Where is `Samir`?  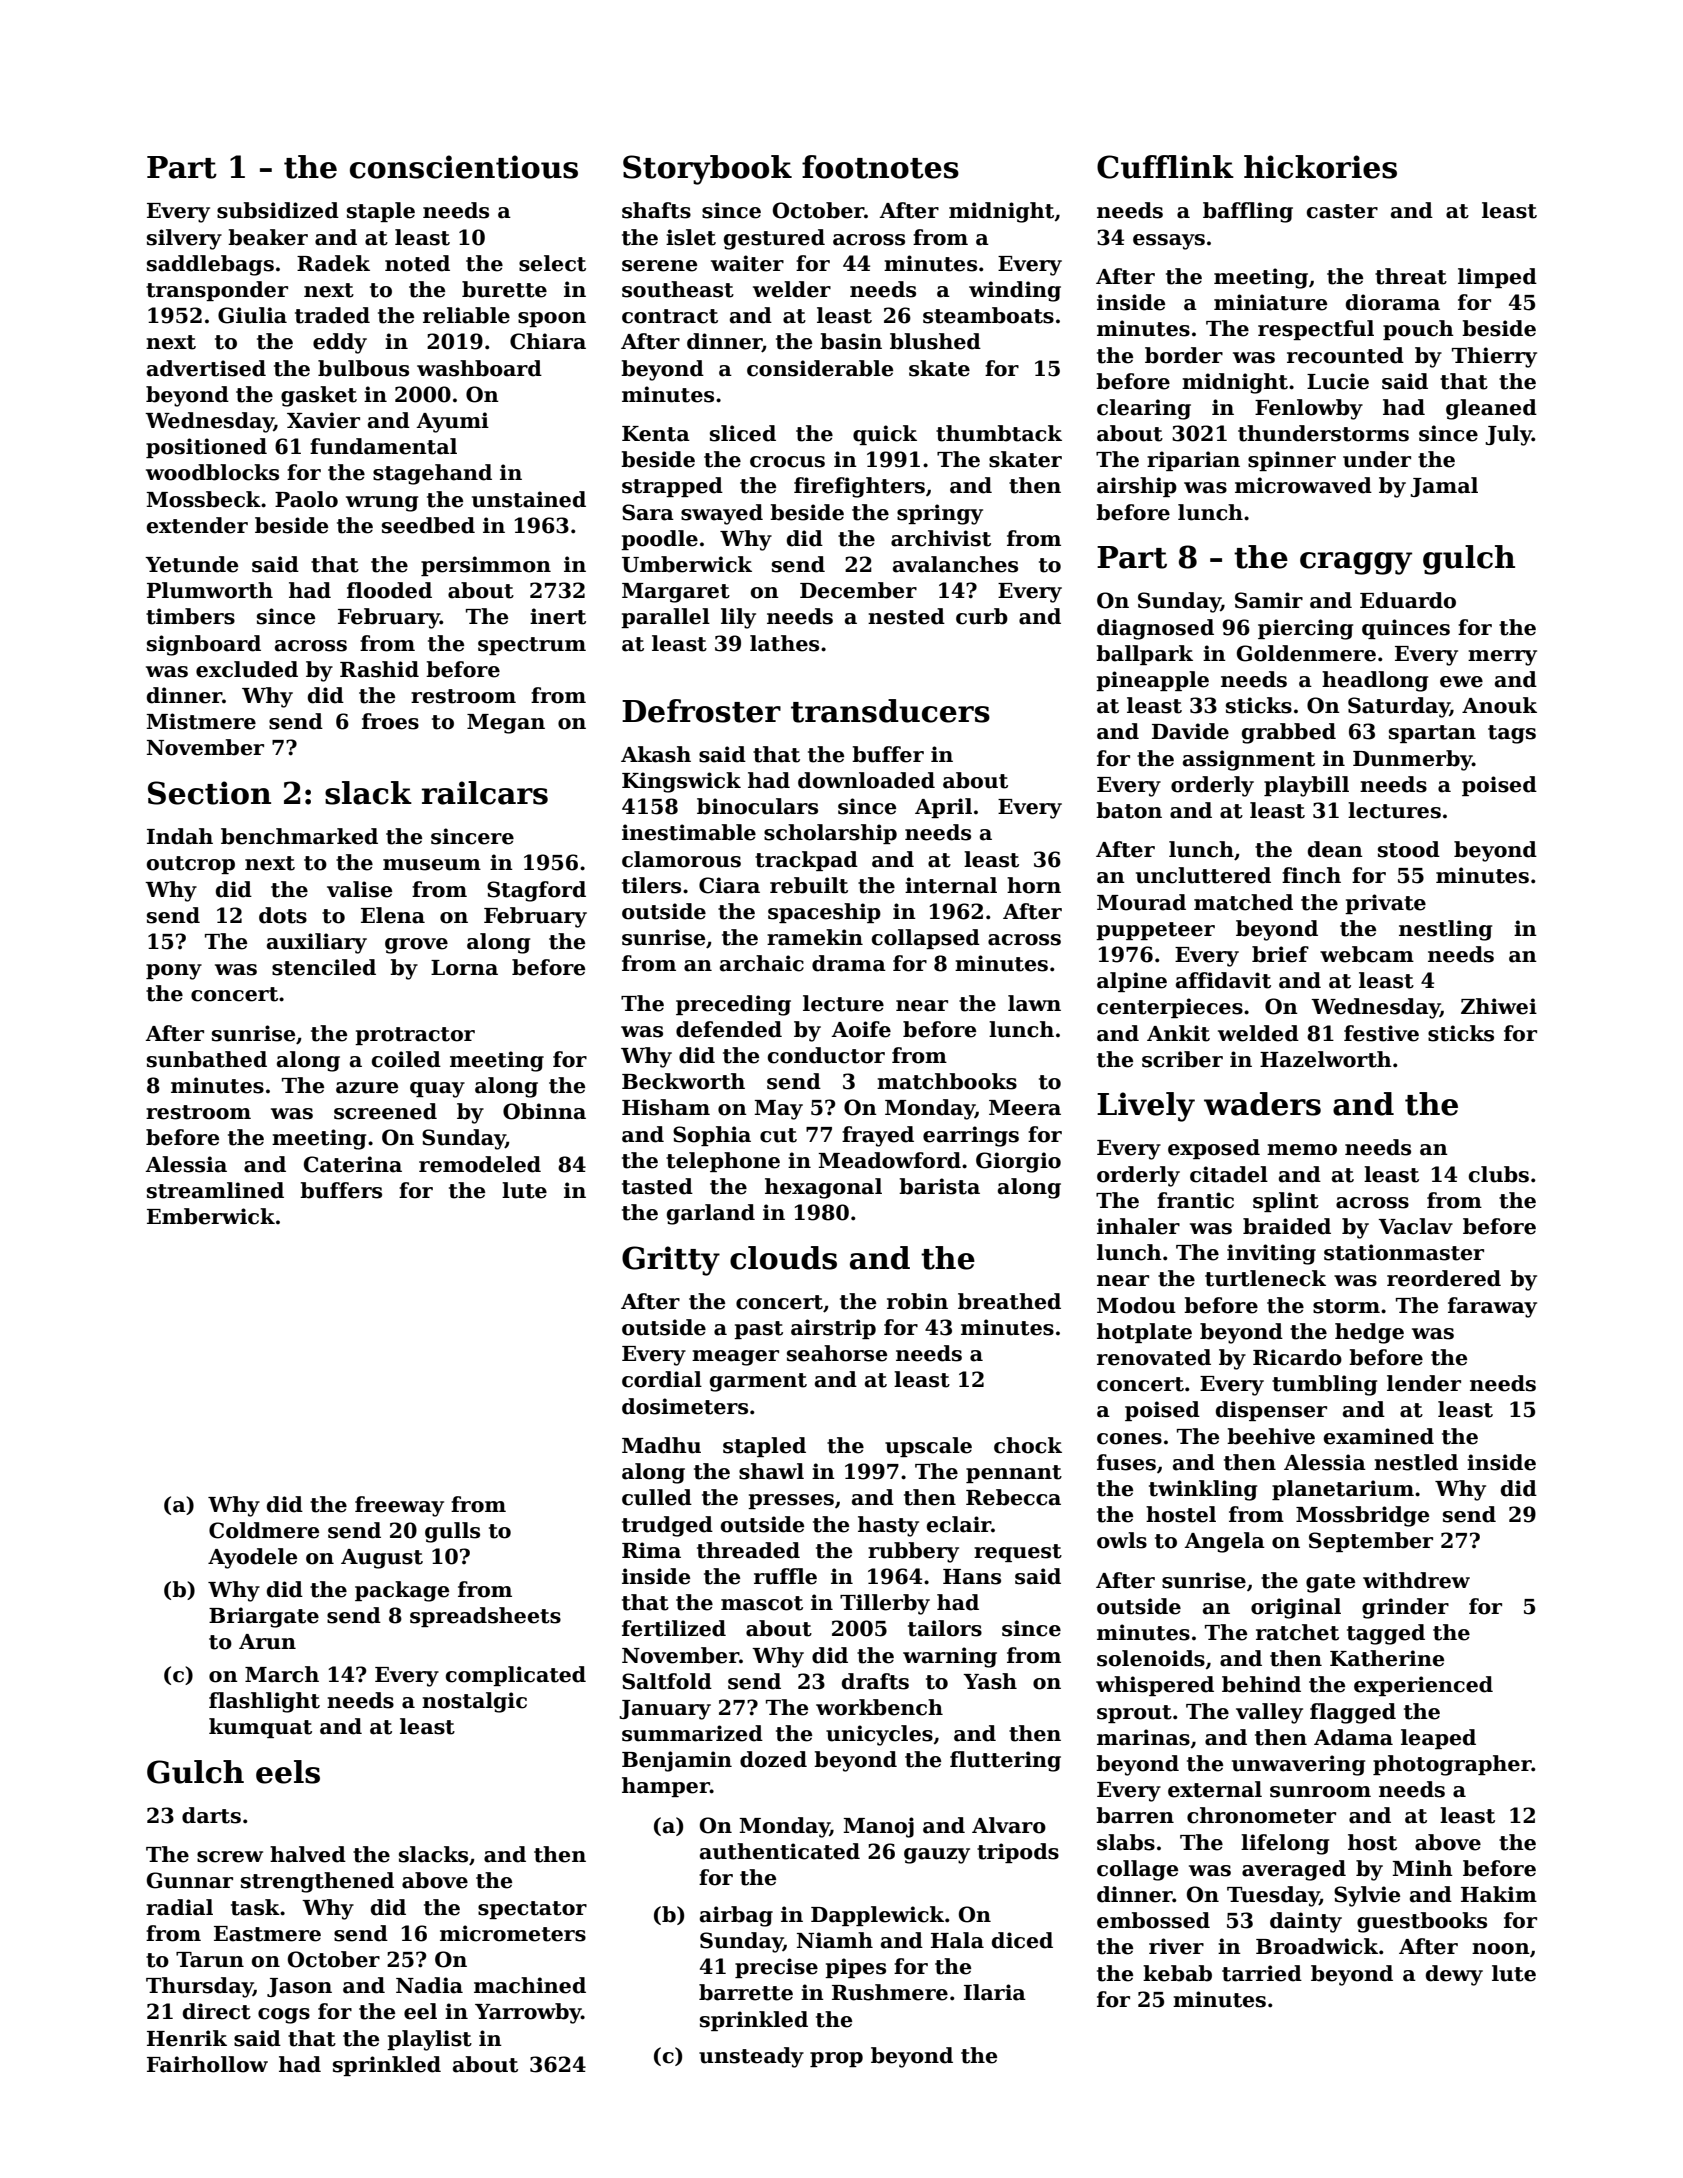 Samir is located at coordinates (1269, 600).
